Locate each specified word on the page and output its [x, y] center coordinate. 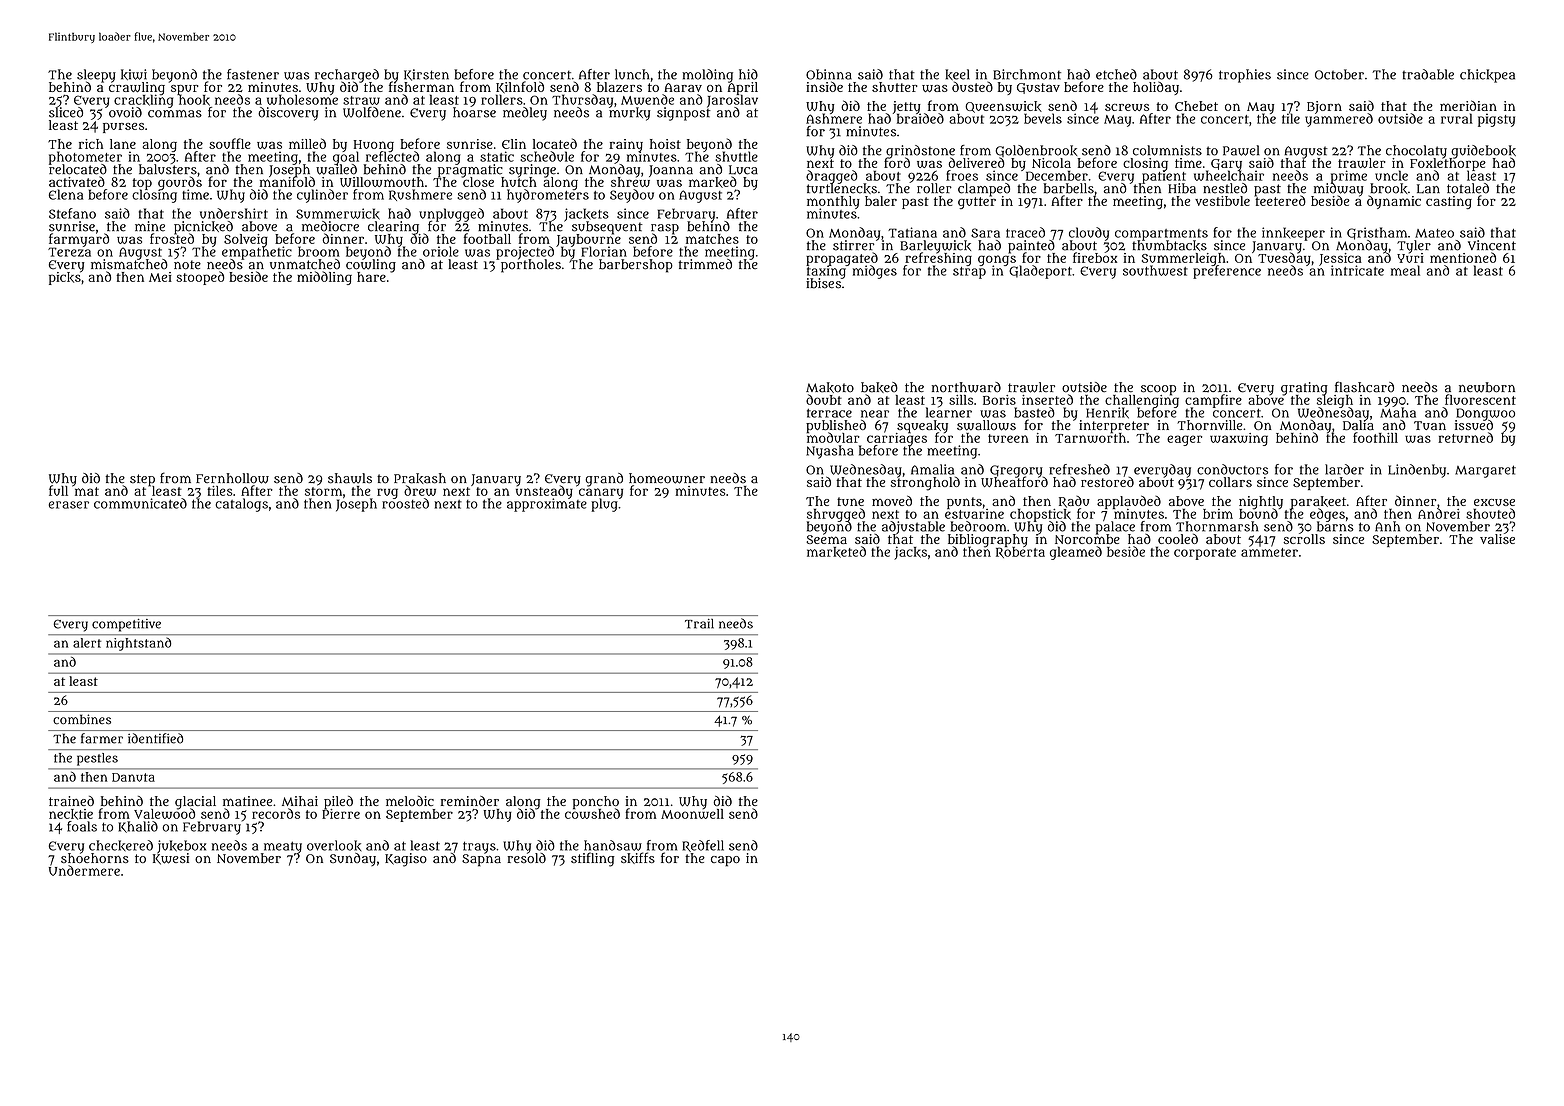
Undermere [84, 871]
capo [725, 861]
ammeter [1269, 552]
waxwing [1239, 439]
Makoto [830, 387]
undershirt [234, 213]
